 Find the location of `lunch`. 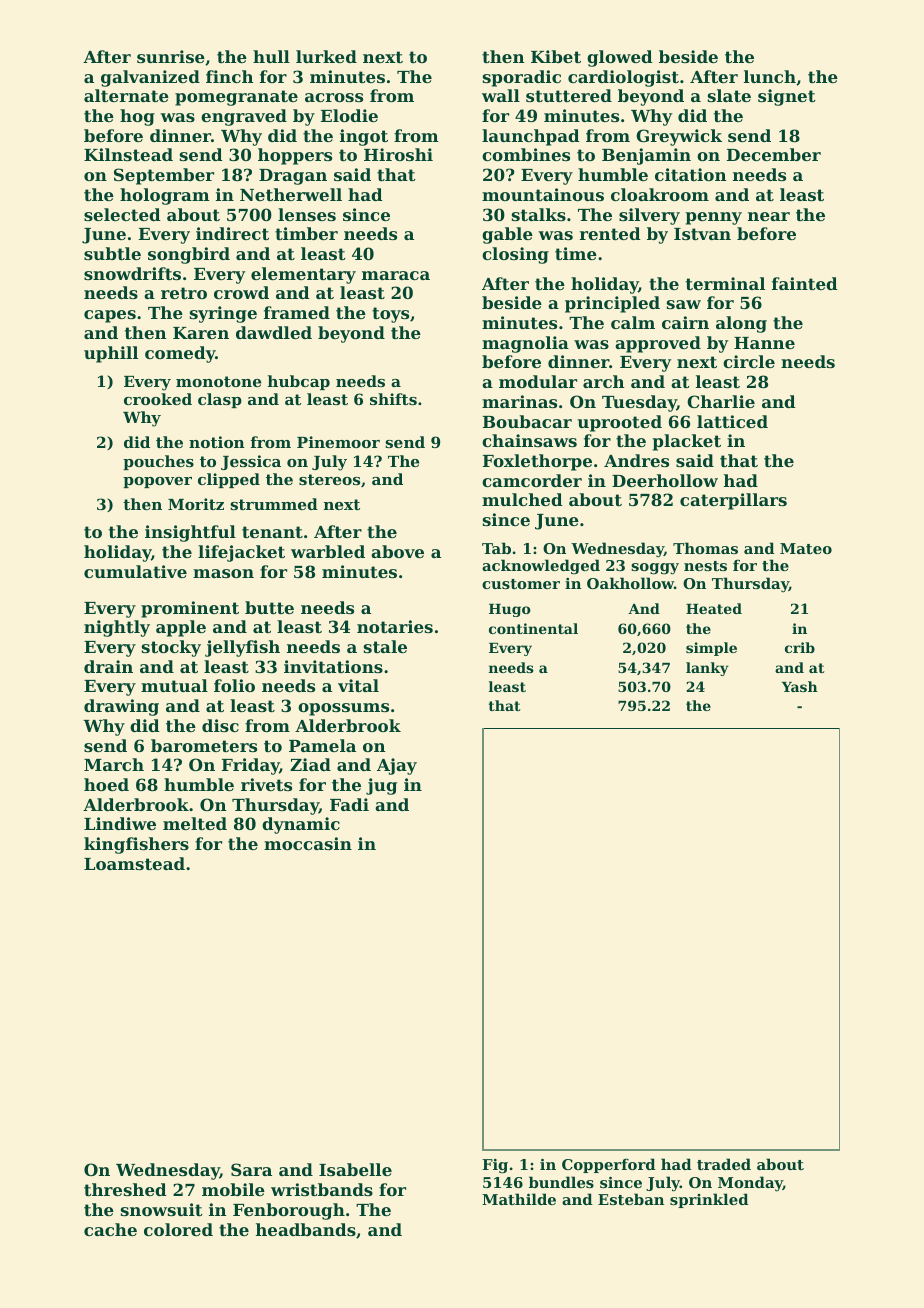

lunch is located at coordinates (770, 76).
